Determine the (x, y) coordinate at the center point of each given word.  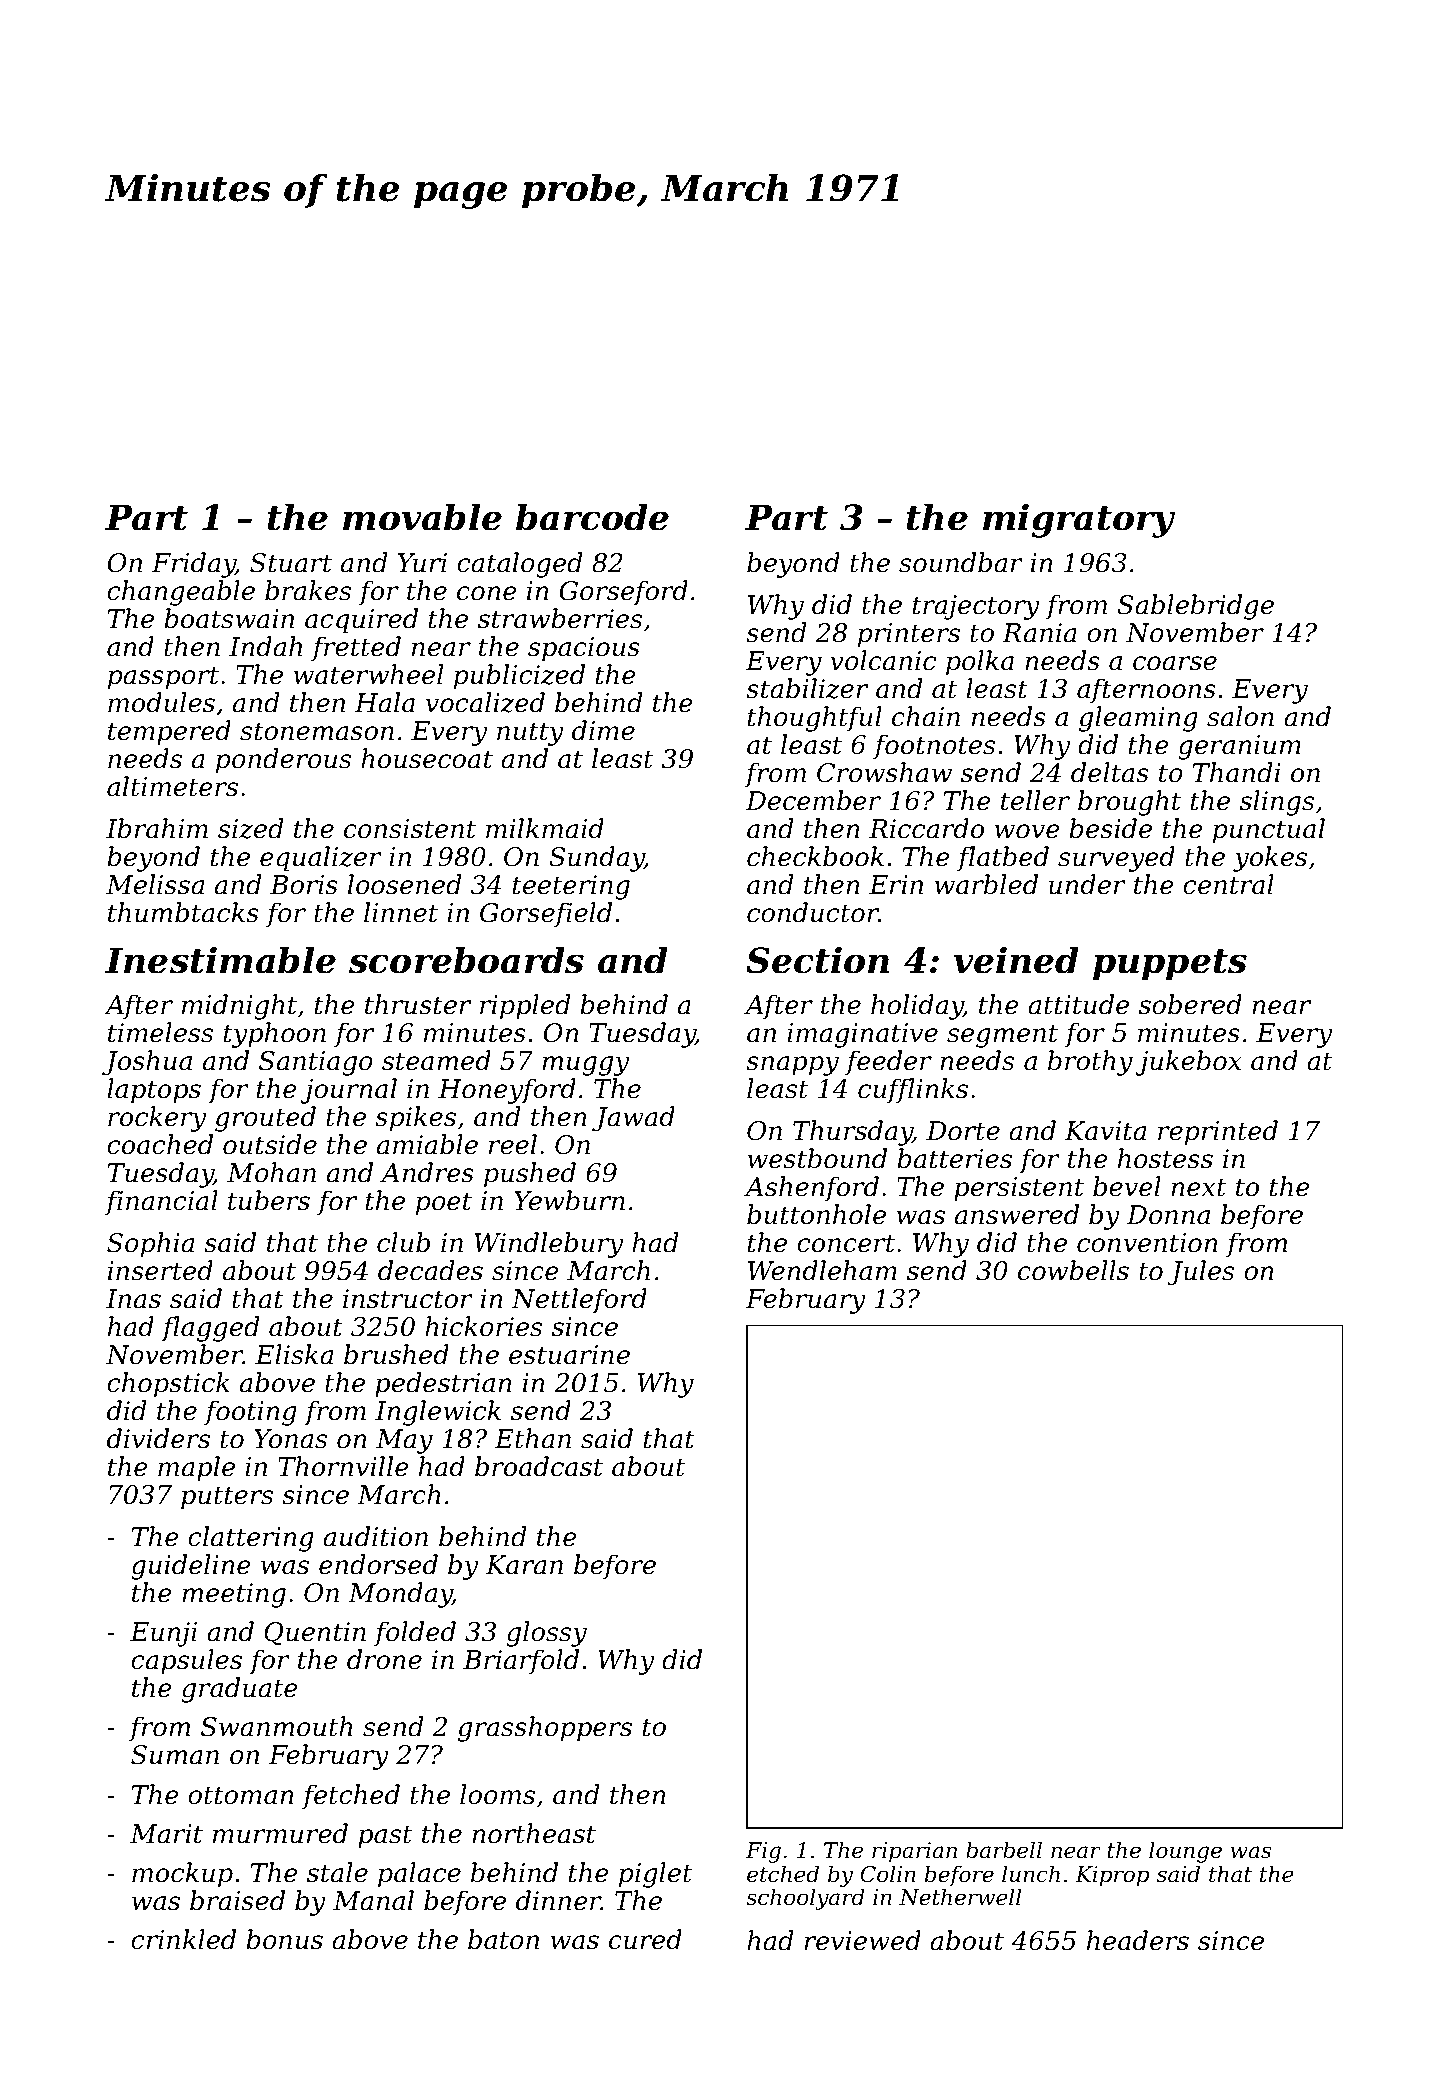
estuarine (569, 1355)
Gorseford (623, 593)
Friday (194, 565)
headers (1138, 1940)
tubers (269, 1200)
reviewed (862, 1940)
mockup (182, 1875)
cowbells (1073, 1270)
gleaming (1138, 719)
